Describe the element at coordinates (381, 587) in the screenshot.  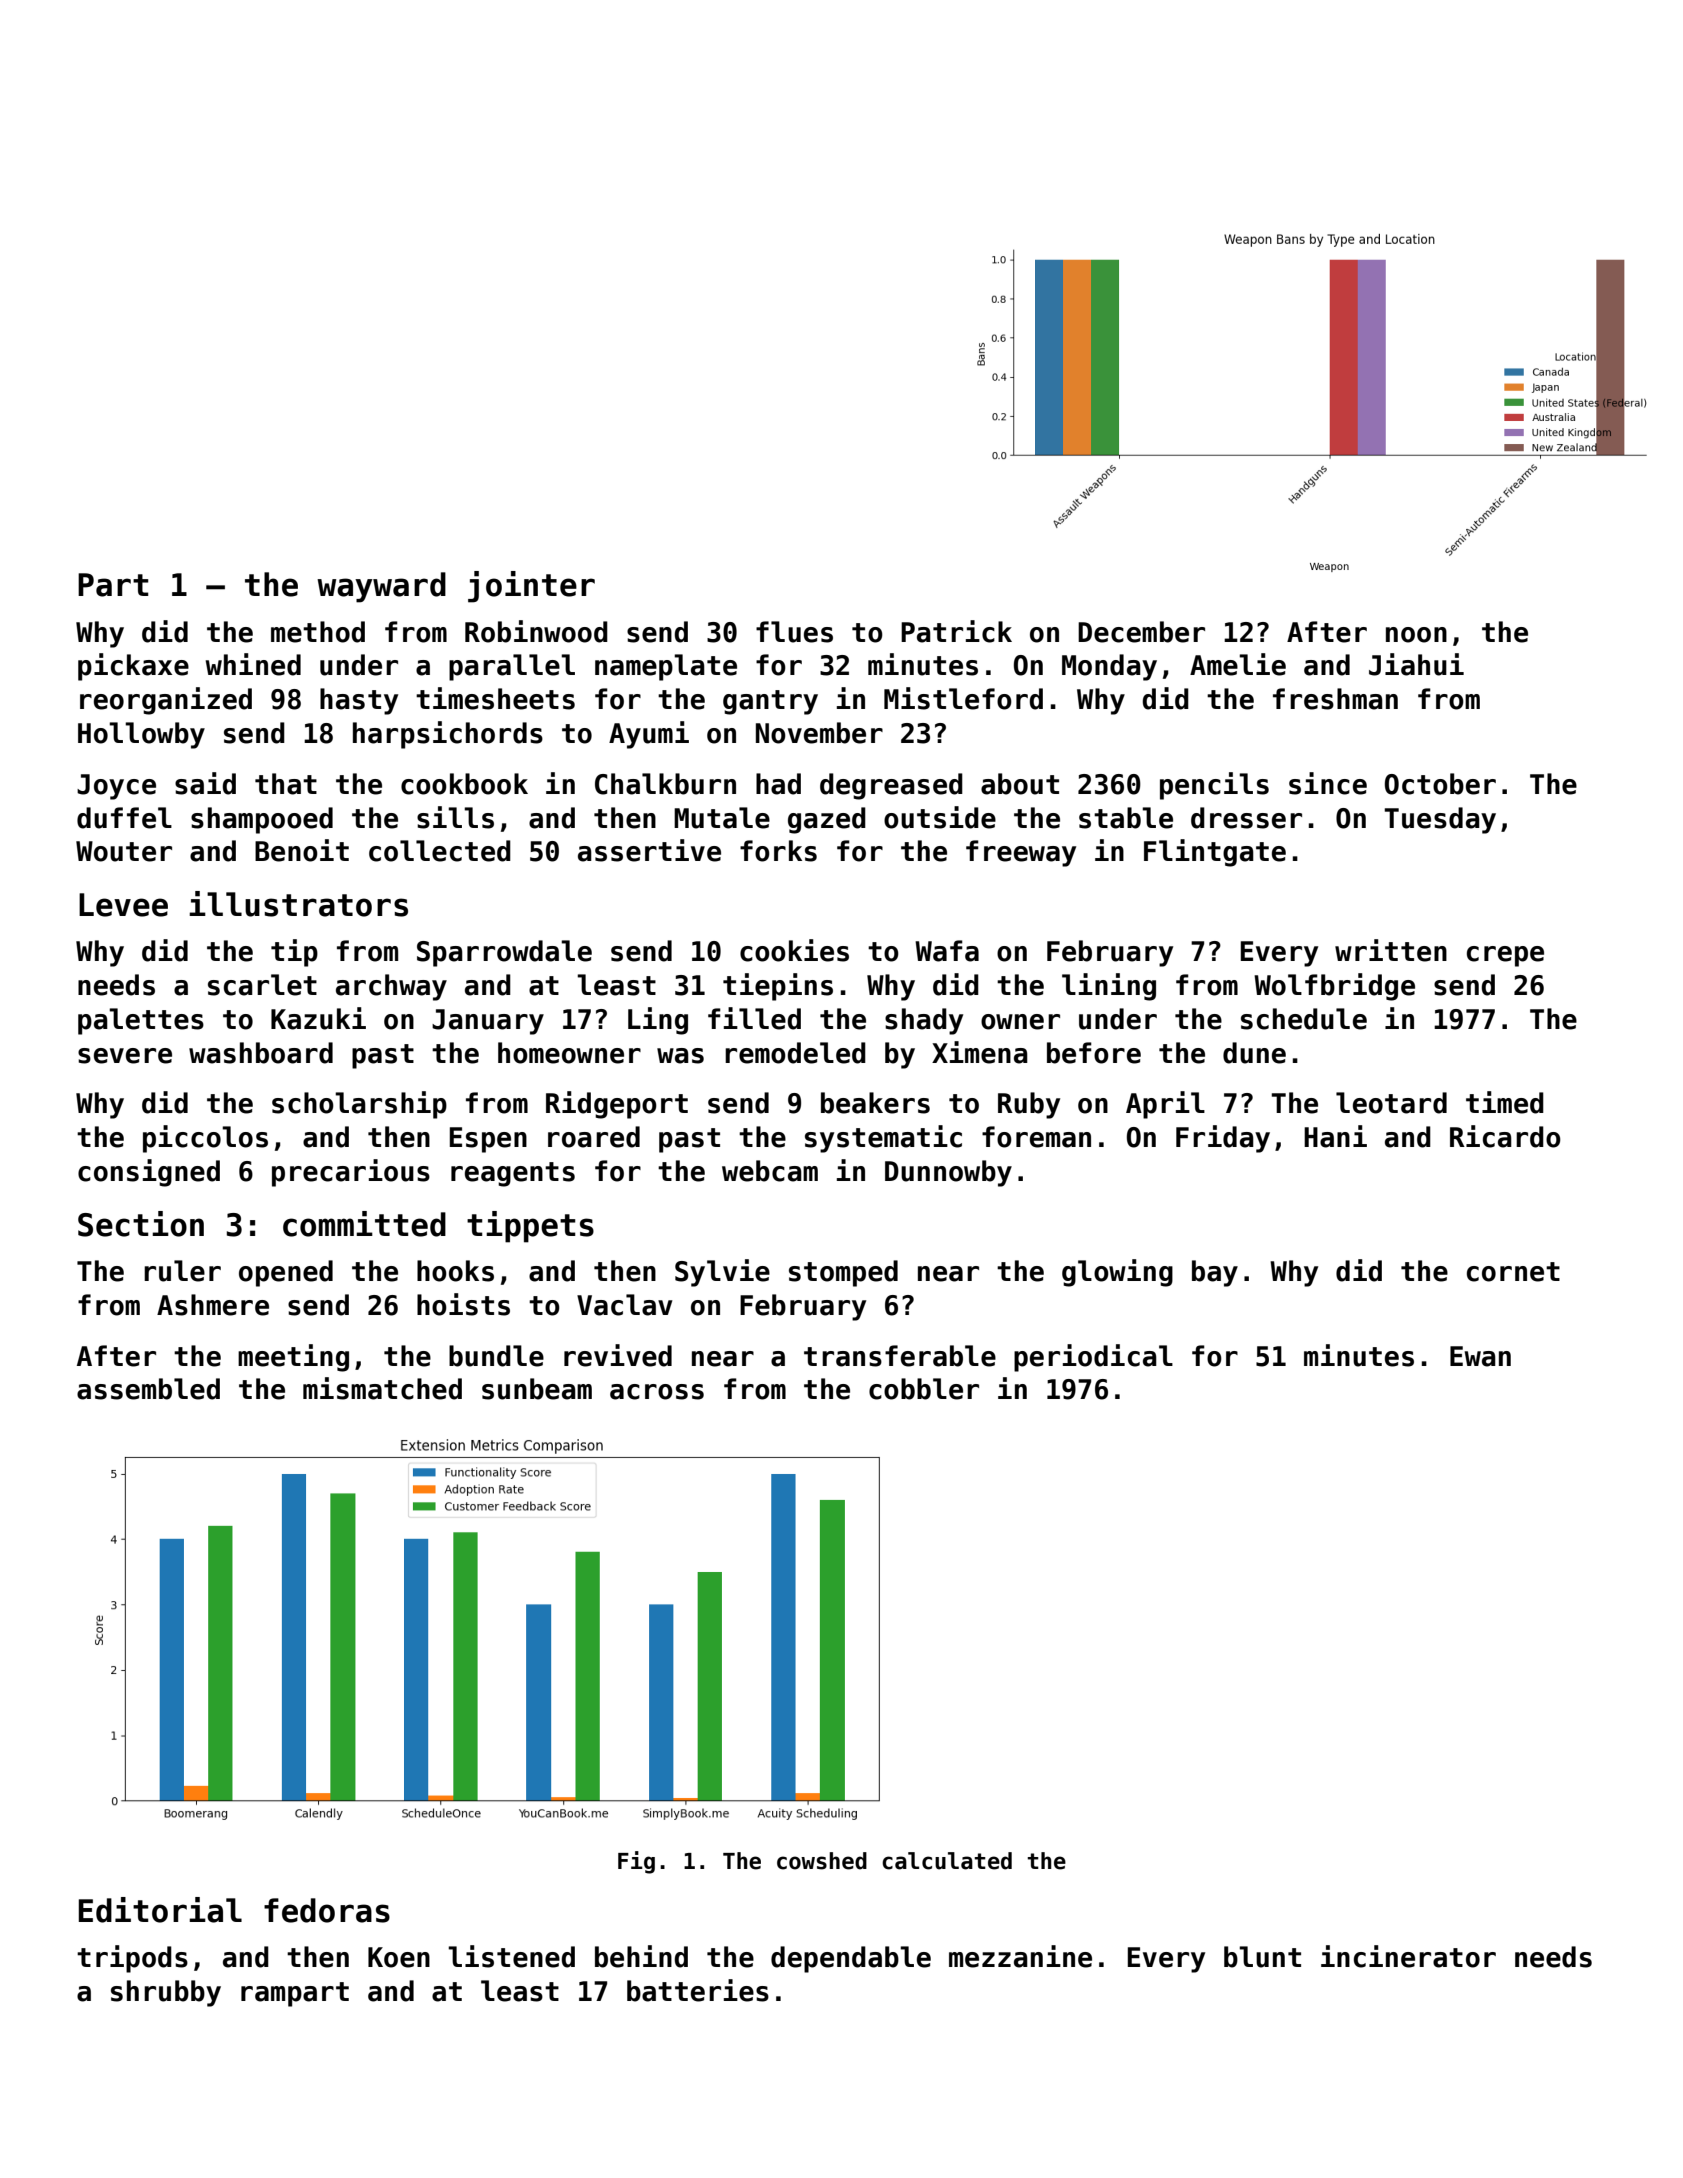
I see `wayward` at that location.
